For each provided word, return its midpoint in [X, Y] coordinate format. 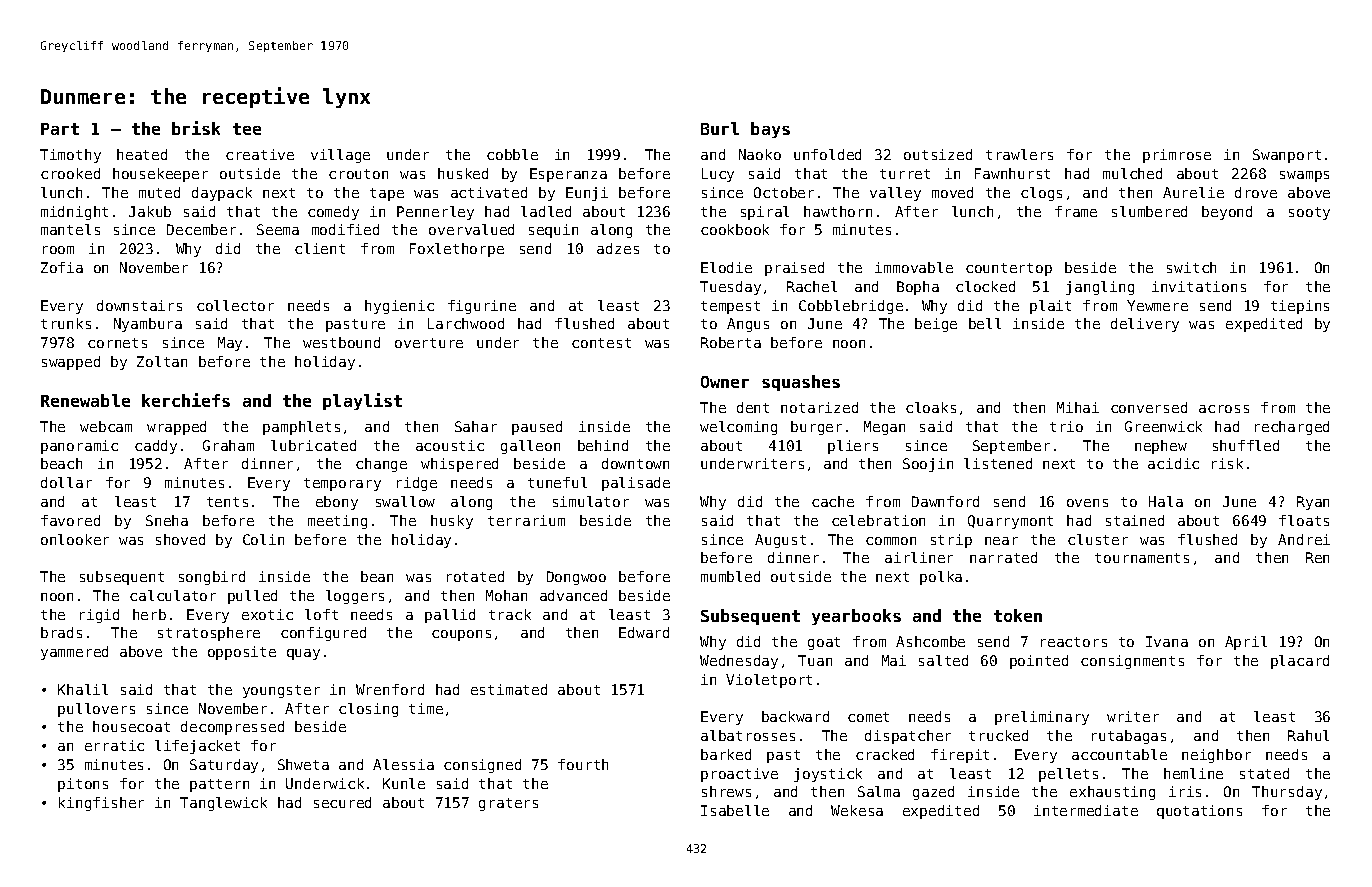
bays [770, 130]
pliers [853, 447]
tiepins [1300, 307]
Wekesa [857, 810]
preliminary [1042, 718]
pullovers [96, 710]
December [201, 229]
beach [61, 463]
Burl [720, 128]
